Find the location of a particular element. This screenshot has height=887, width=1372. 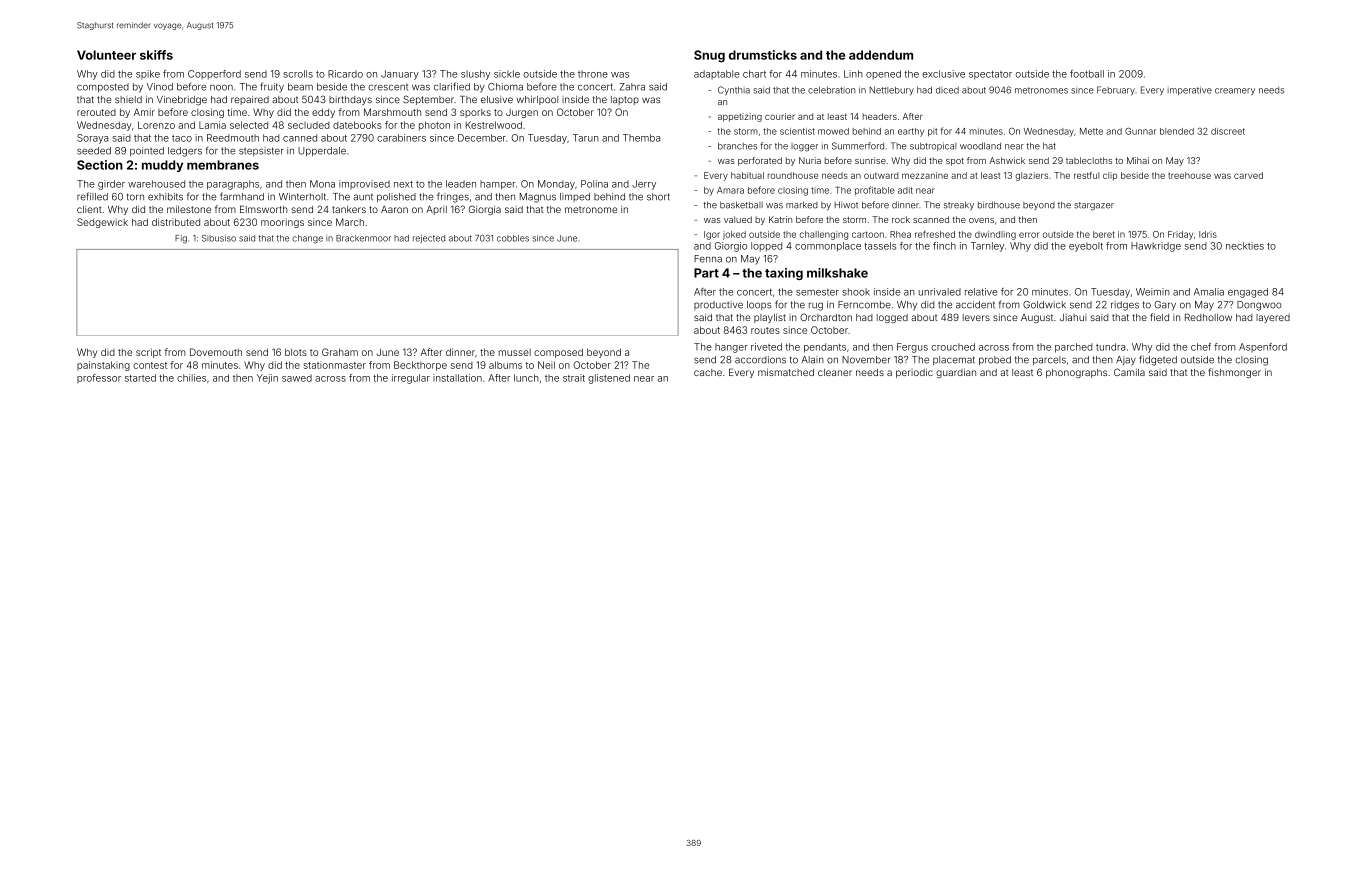

drumsticks is located at coordinates (763, 55).
